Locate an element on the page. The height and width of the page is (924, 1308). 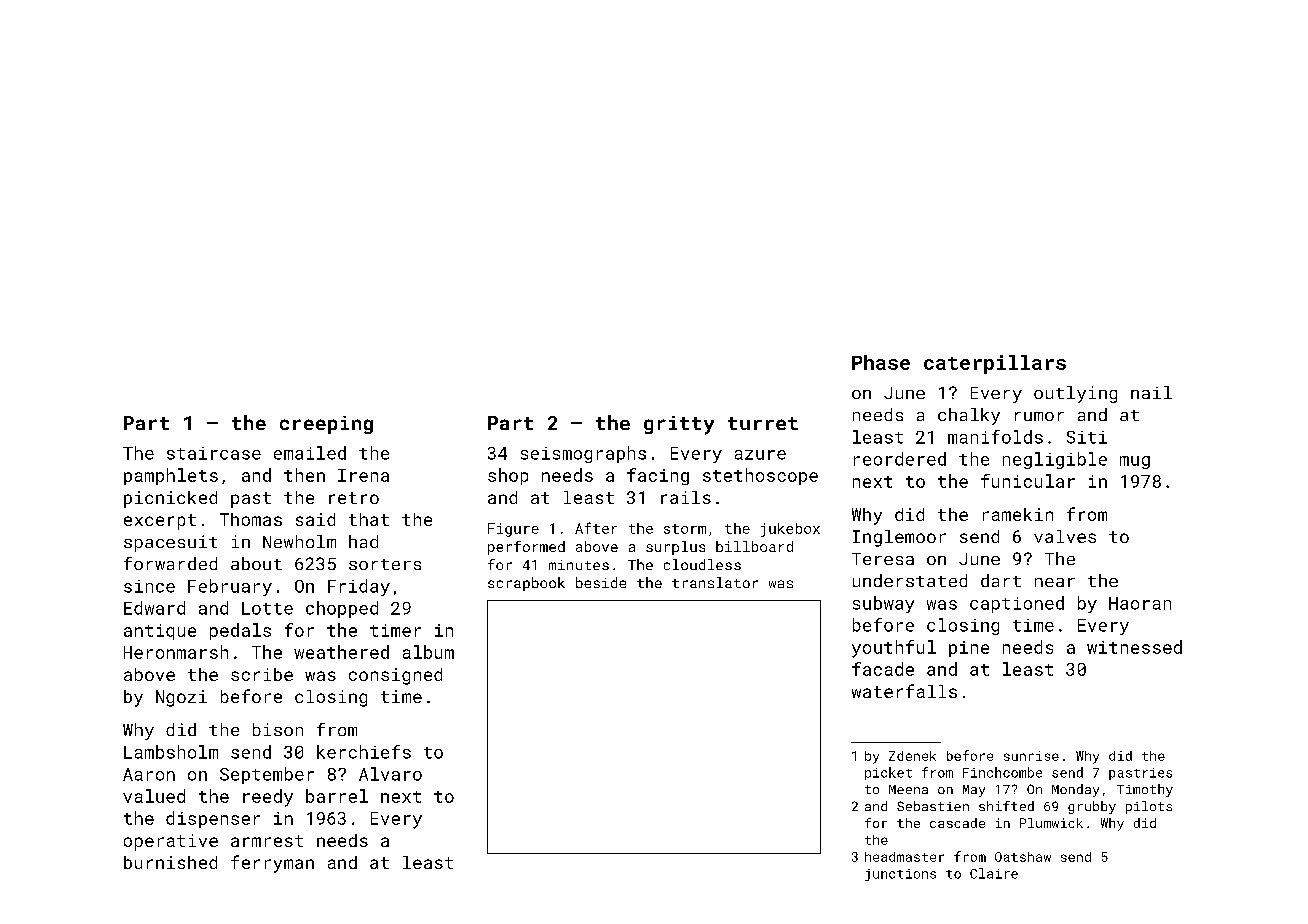
Timothy is located at coordinates (1145, 790).
